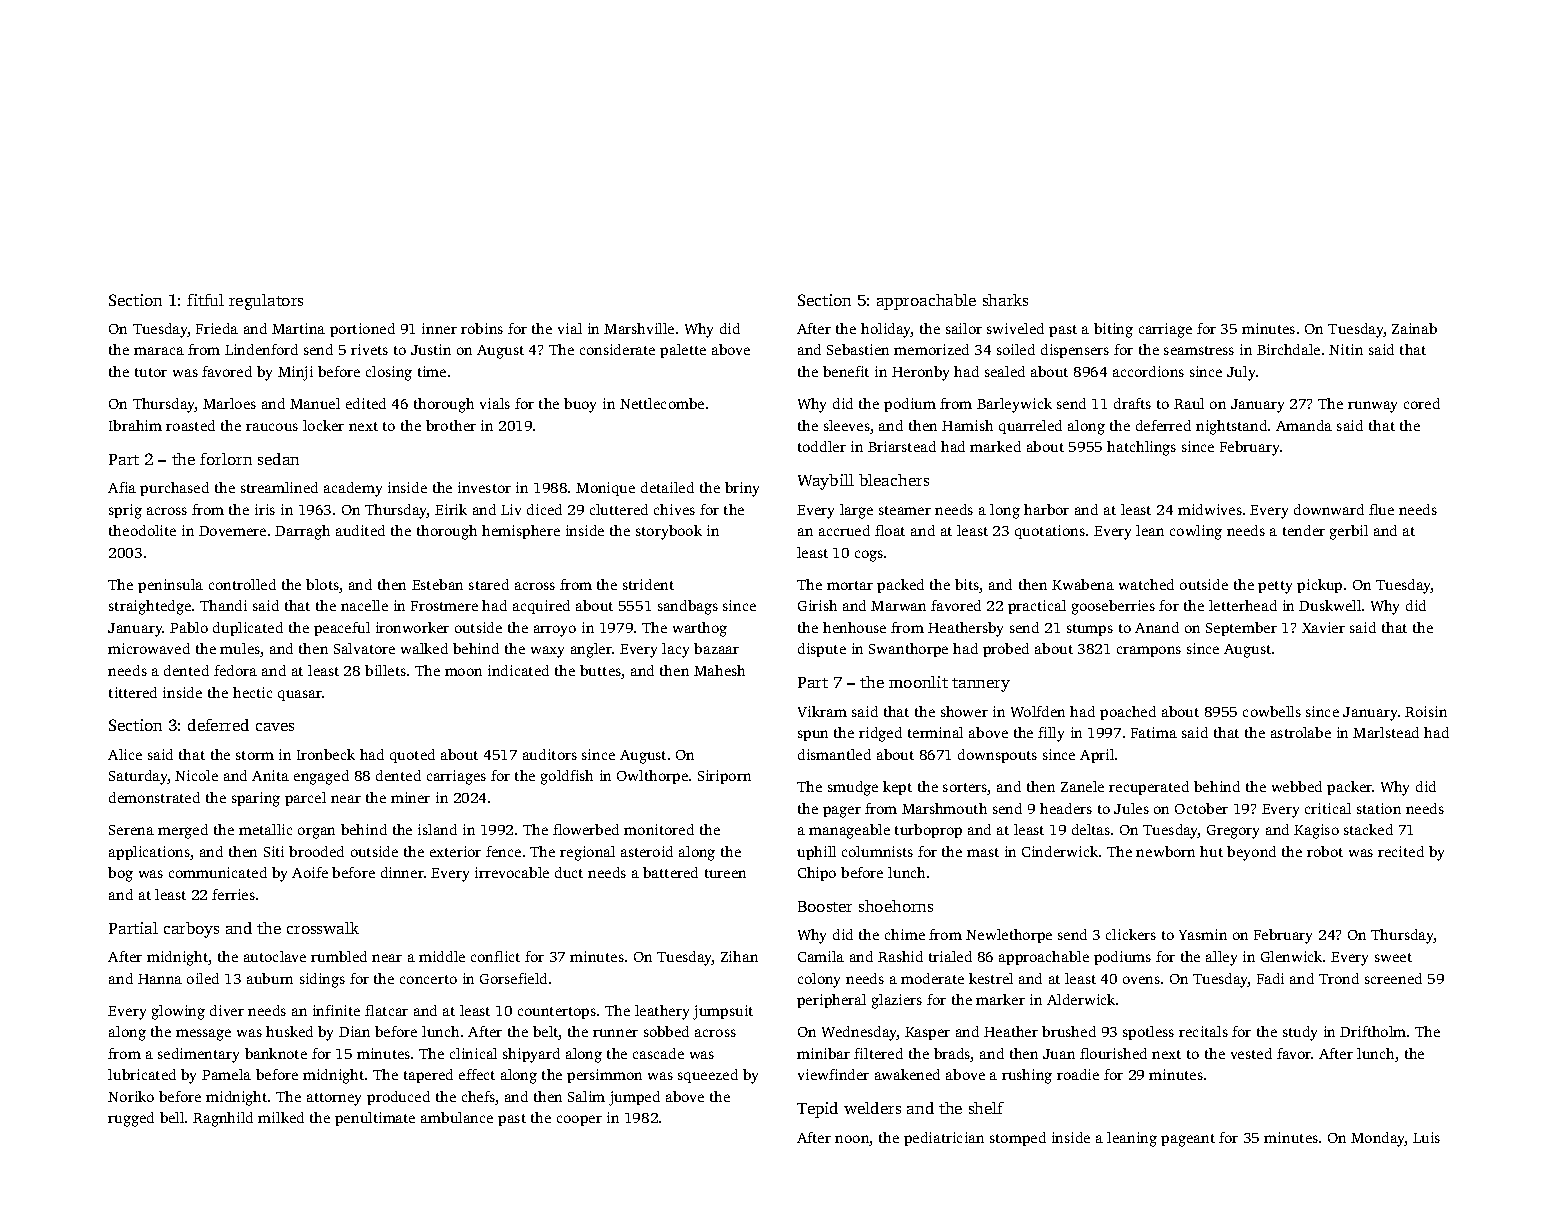  I want to click on regulators, so click(266, 302).
